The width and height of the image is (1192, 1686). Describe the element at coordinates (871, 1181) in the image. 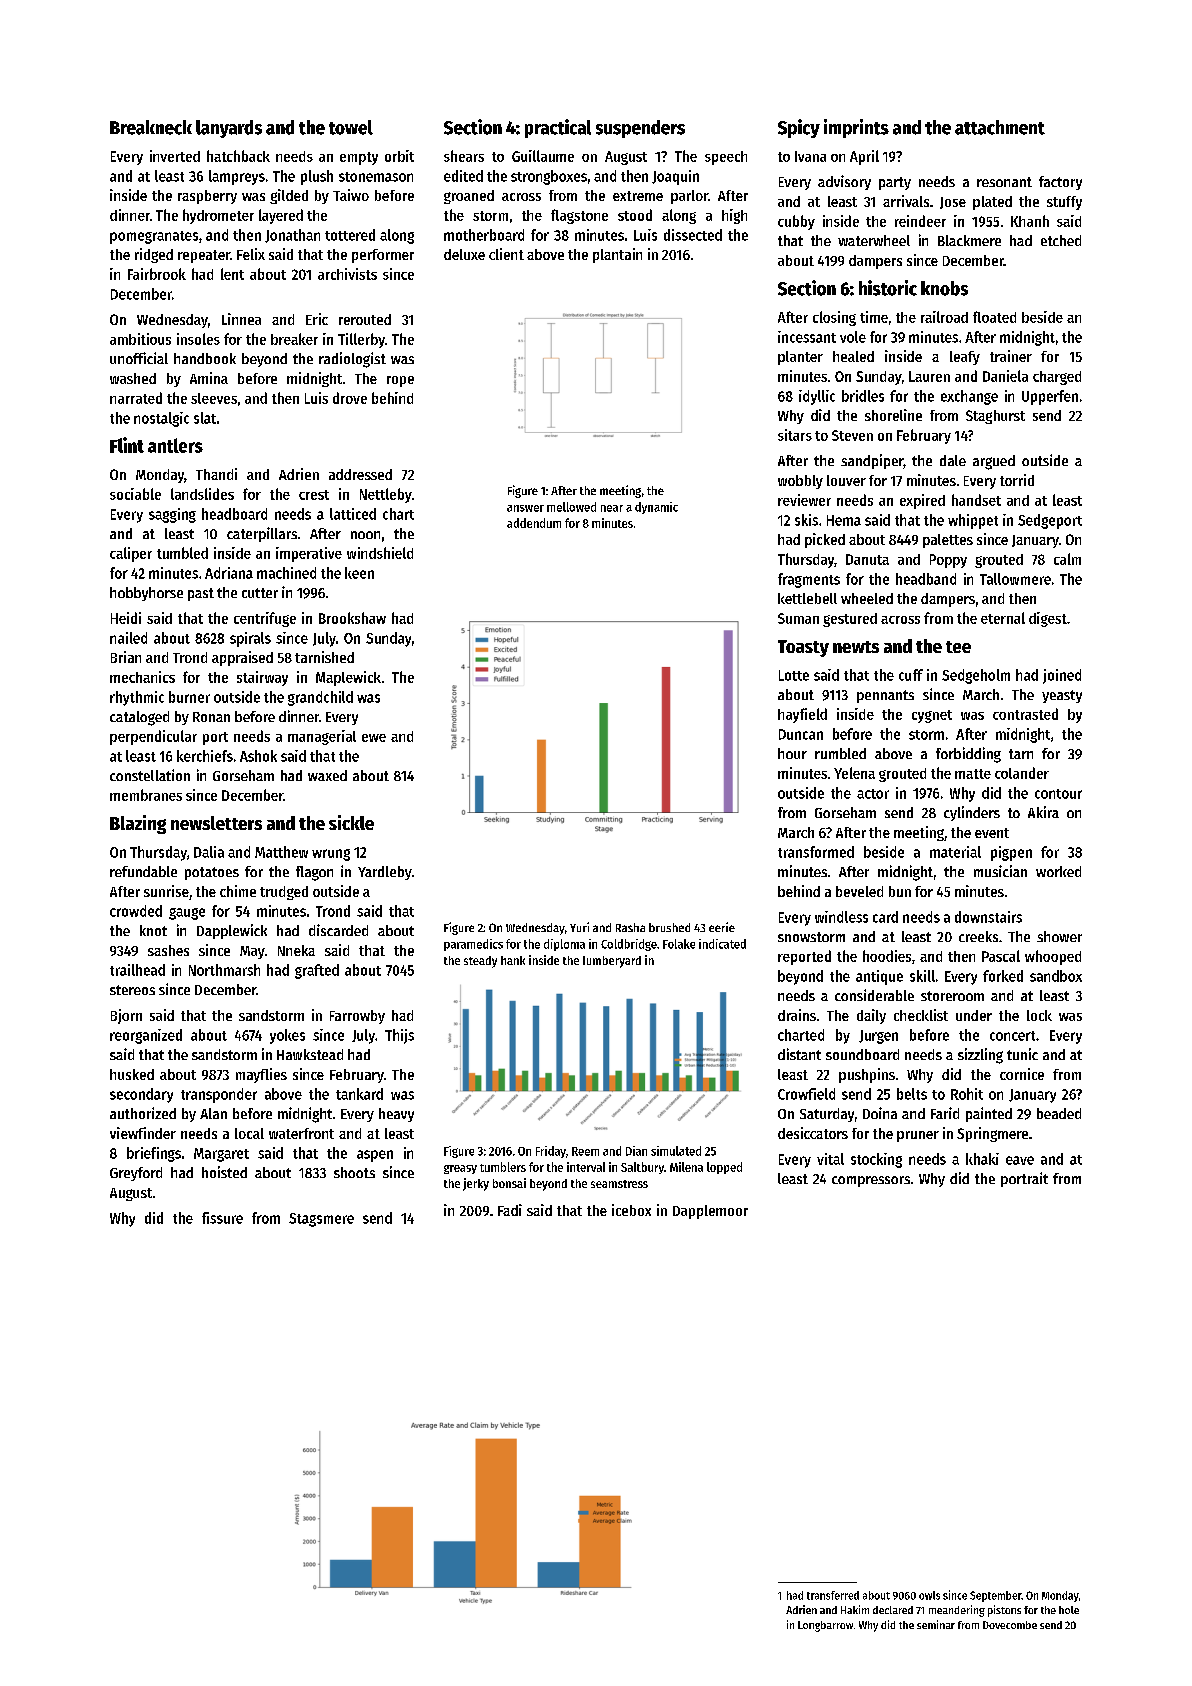

I see `compressors` at that location.
